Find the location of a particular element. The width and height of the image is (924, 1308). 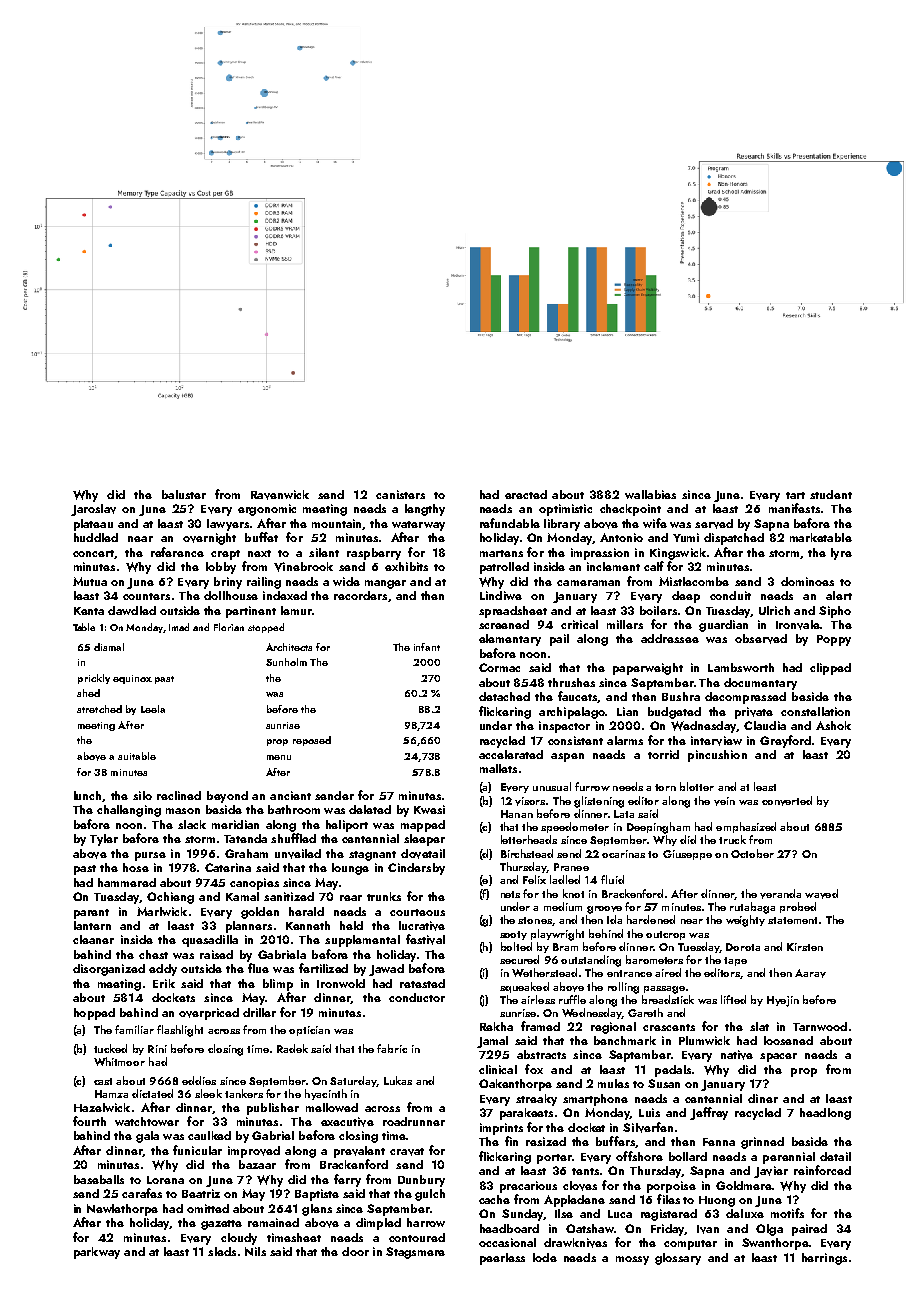

Greyford is located at coordinates (785, 741).
